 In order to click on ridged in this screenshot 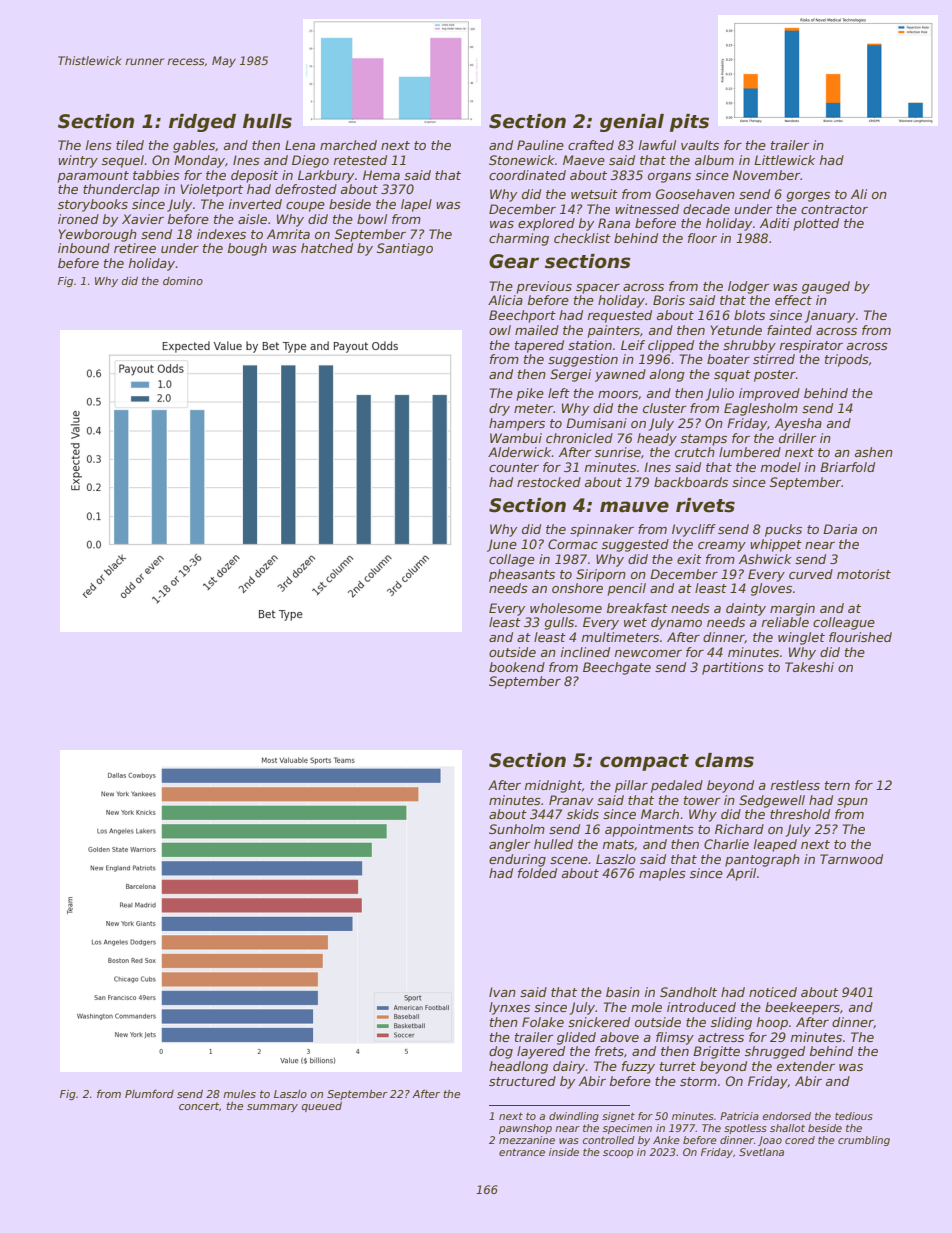, I will do `click(202, 123)`.
